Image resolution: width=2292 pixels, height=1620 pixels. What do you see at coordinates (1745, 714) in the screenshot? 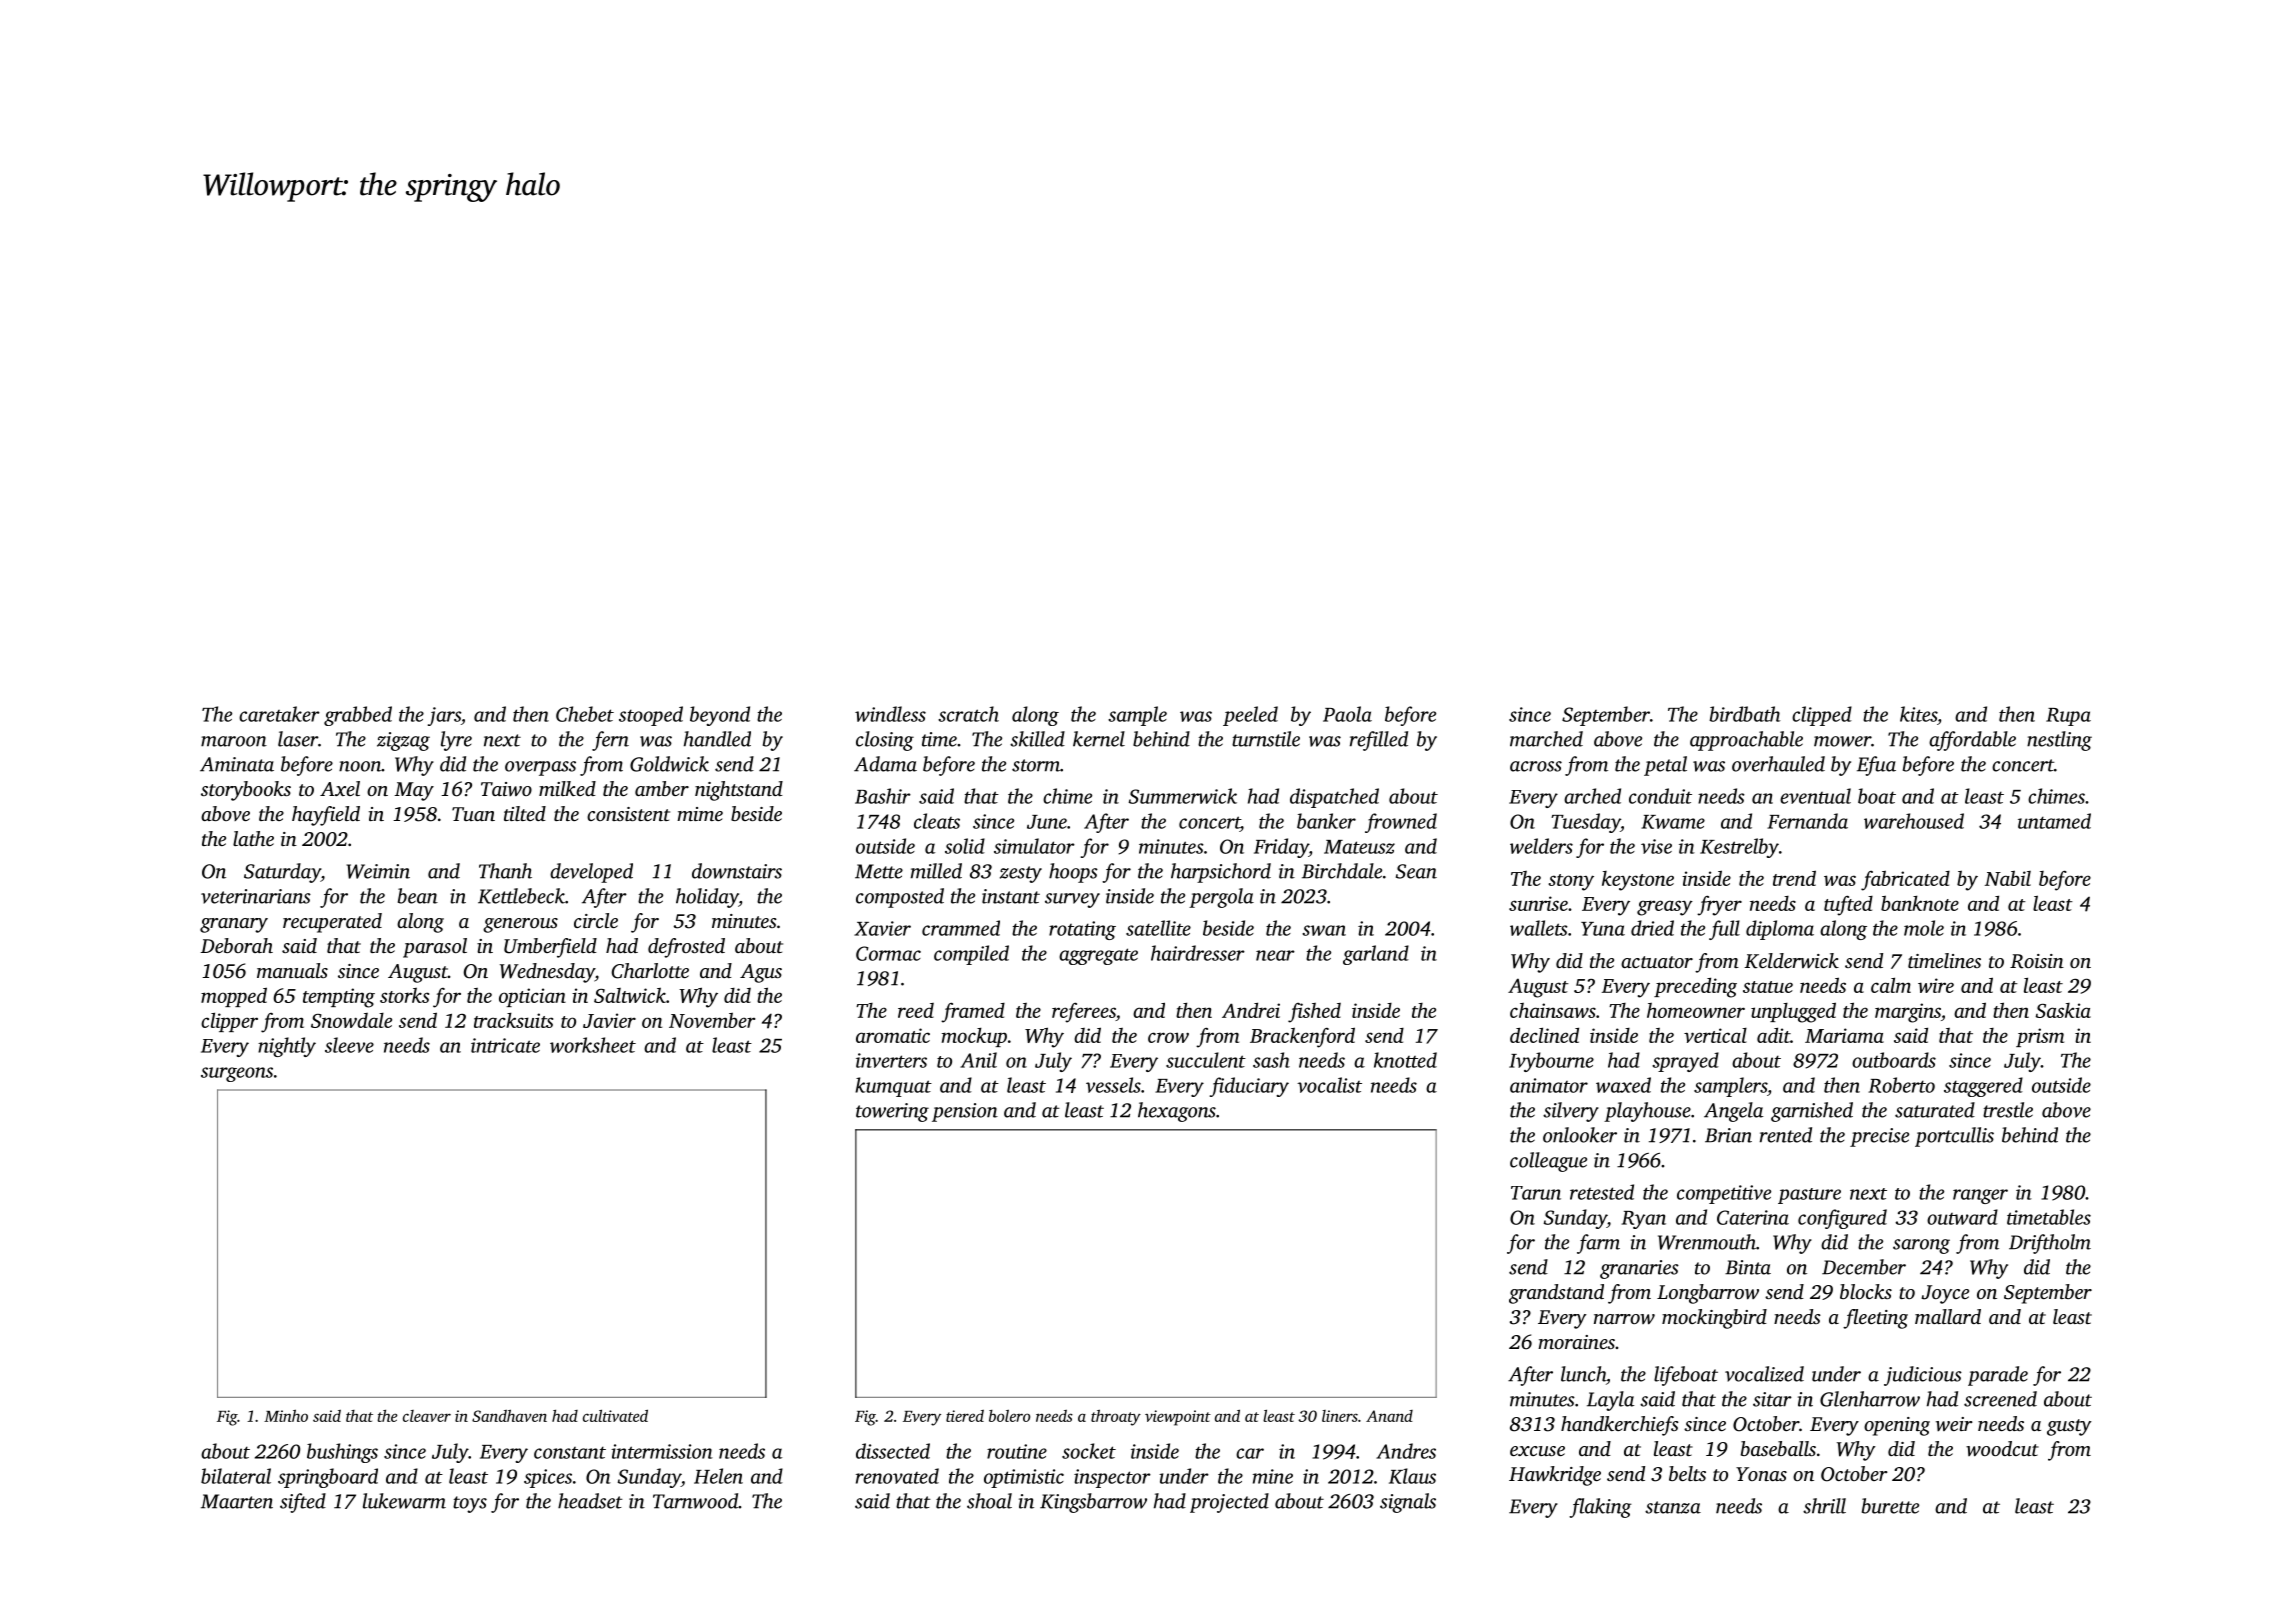
I see `birdbath` at bounding box center [1745, 714].
